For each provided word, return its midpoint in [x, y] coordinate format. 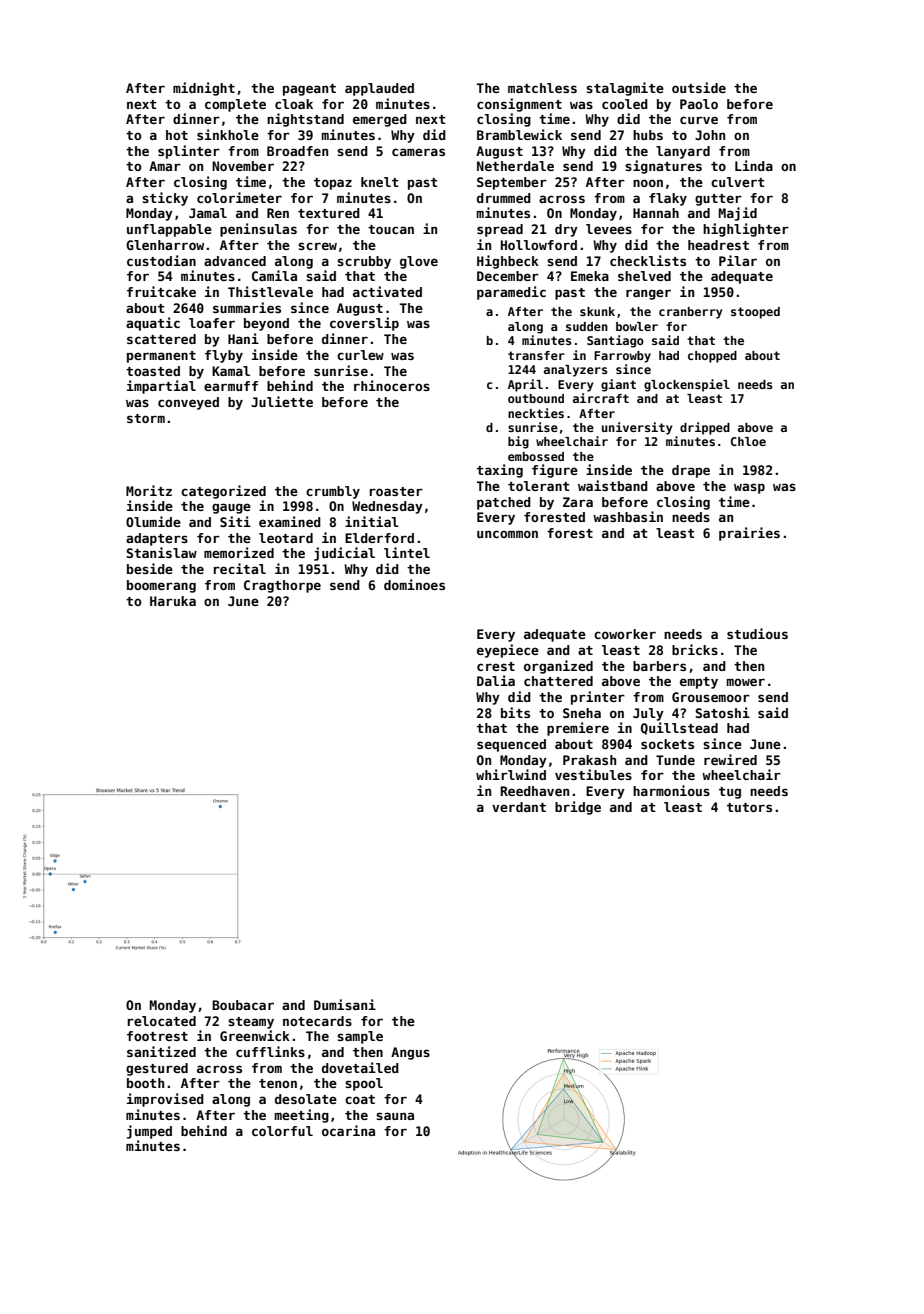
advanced [235, 261]
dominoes [414, 584]
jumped [149, 1132]
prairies [749, 534]
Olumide [153, 521]
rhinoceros [392, 385]
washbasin [628, 516]
